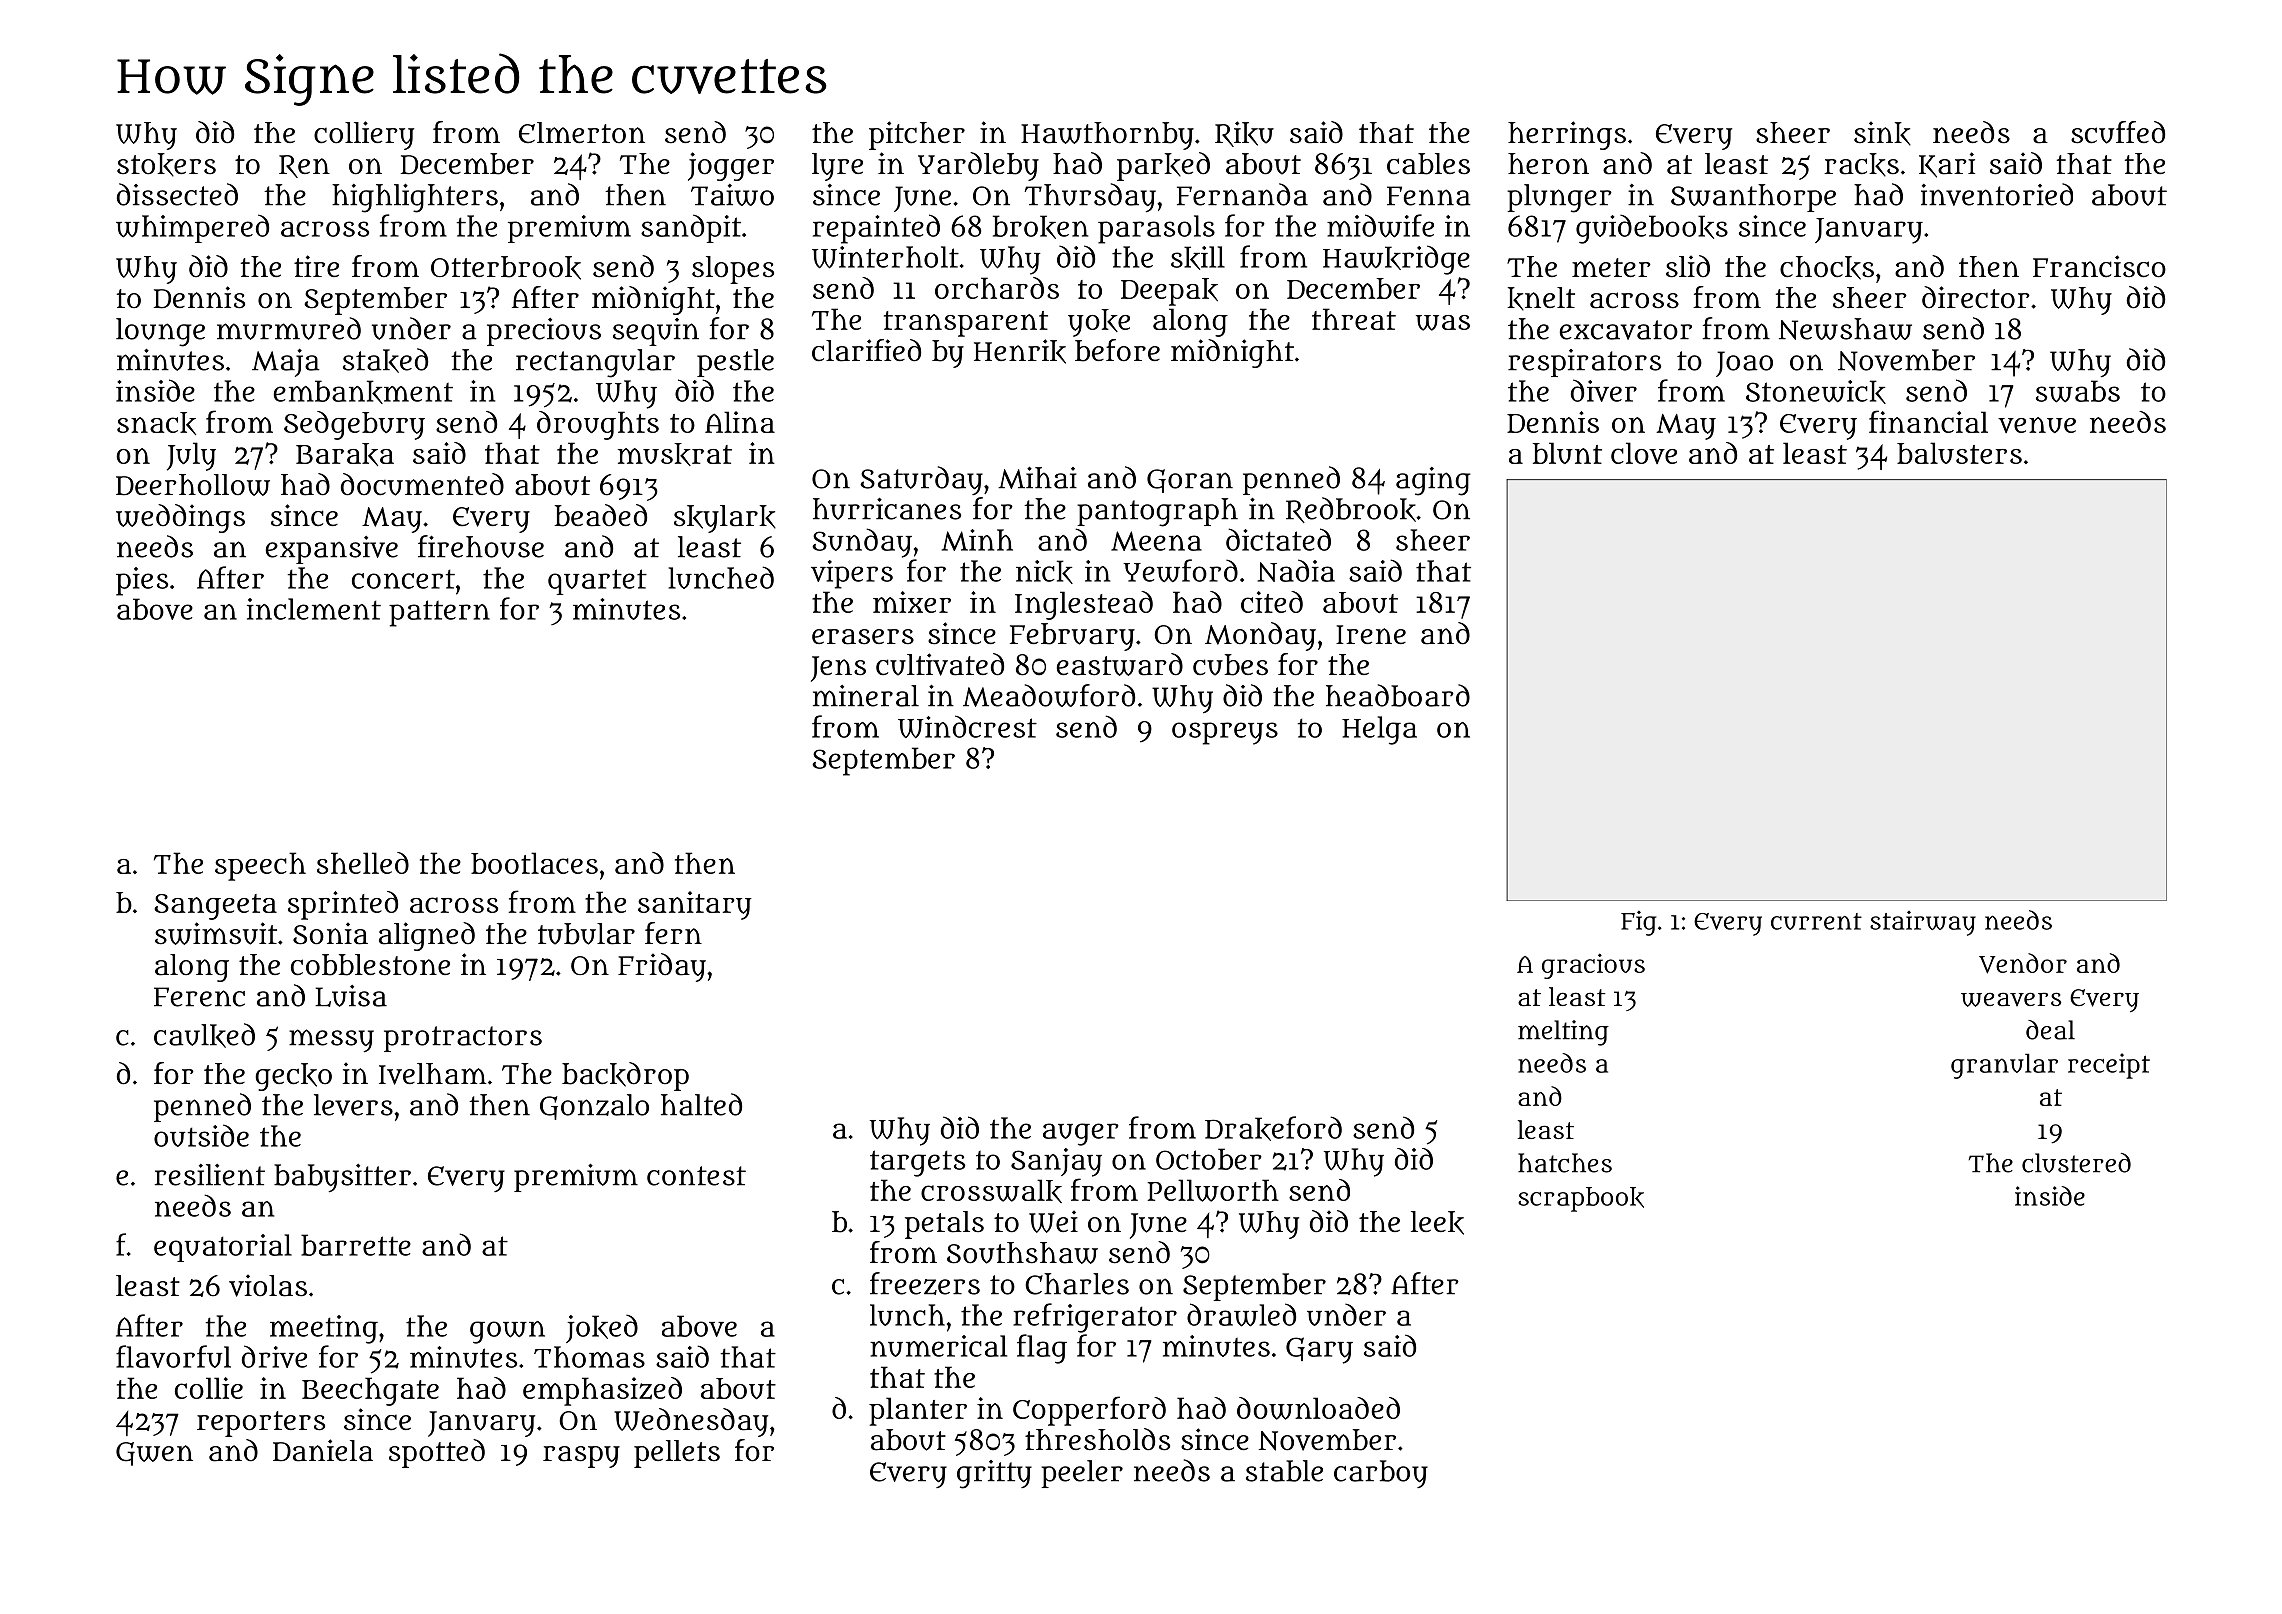  Describe the element at coordinates (1845, 329) in the screenshot. I see `Newshaw` at that location.
